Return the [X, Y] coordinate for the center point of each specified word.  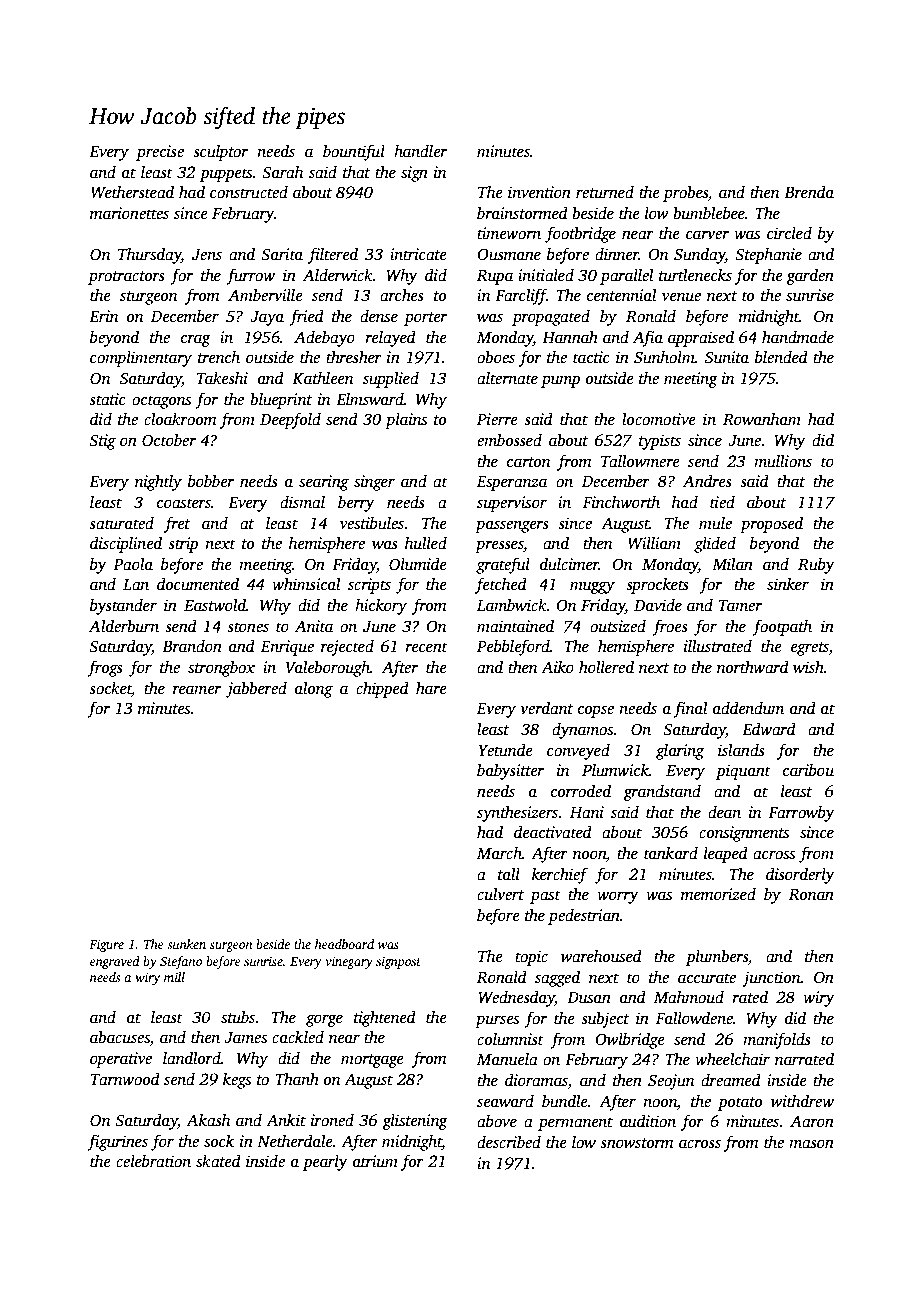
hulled [426, 543]
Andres [707, 481]
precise [160, 153]
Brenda [809, 192]
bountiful [354, 152]
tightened [385, 1019]
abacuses [120, 1038]
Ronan [811, 895]
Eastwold [215, 605]
